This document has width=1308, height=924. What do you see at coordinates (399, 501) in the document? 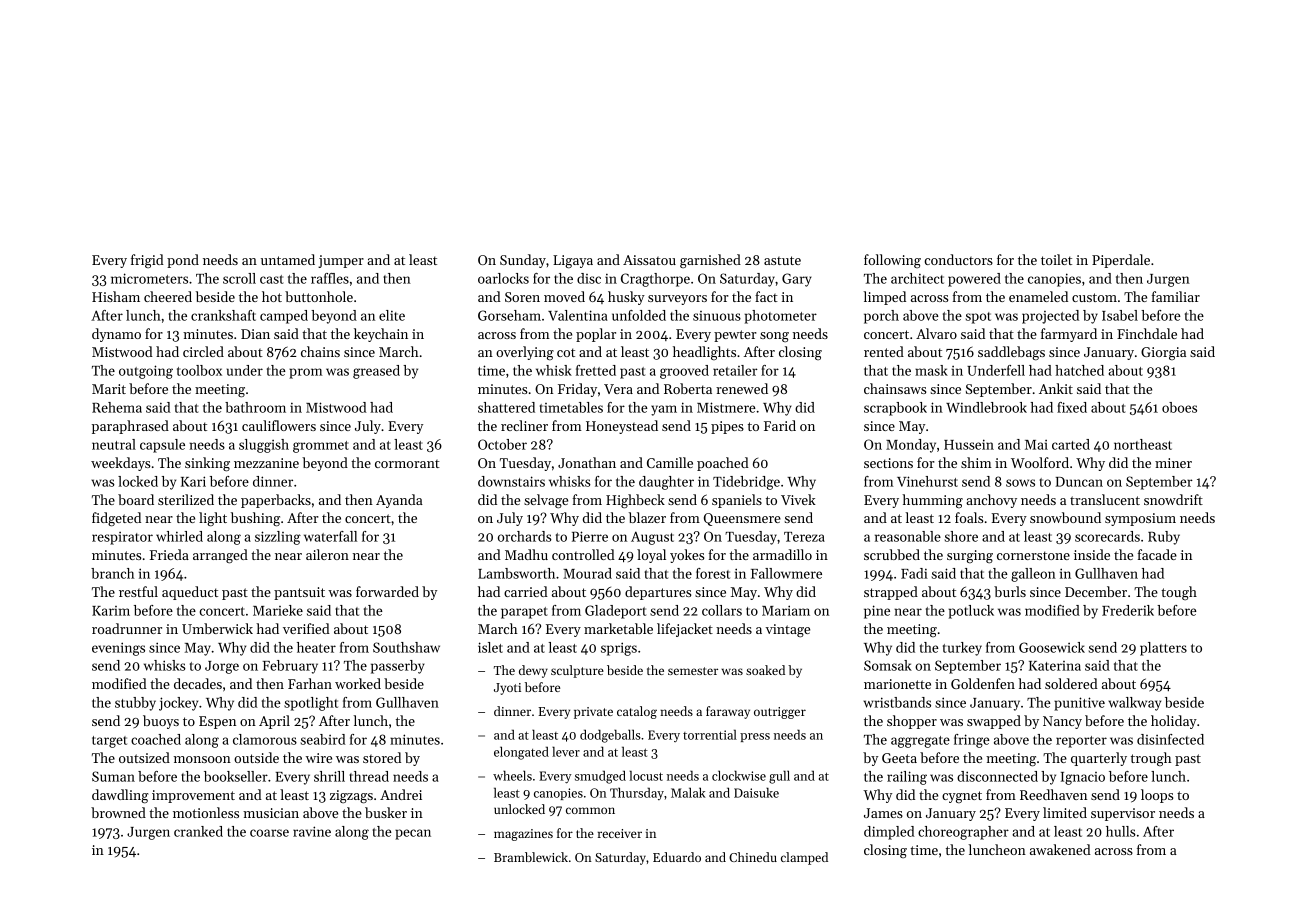
I see `Ayanda` at bounding box center [399, 501].
